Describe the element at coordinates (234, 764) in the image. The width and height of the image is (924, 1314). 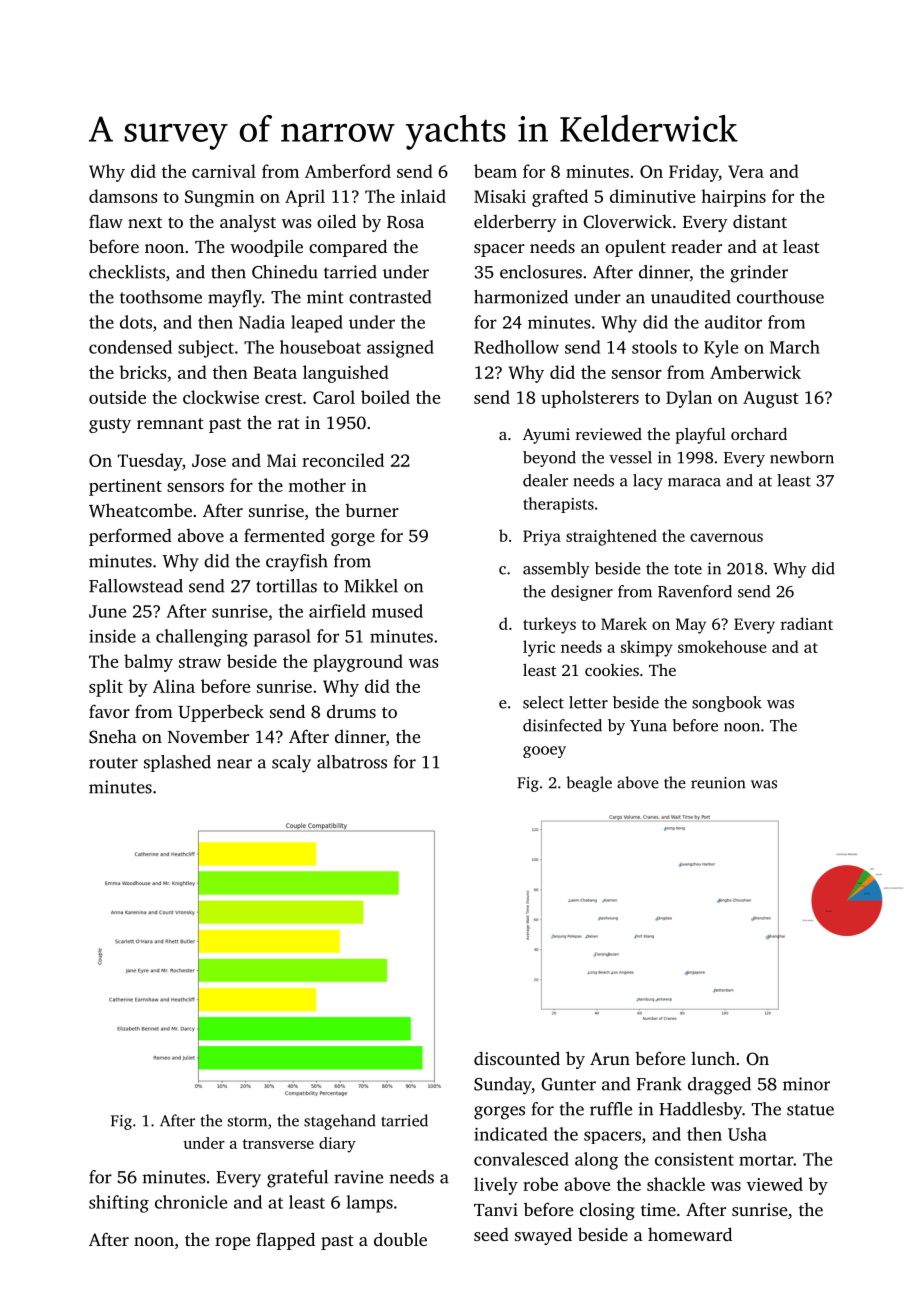
I see `near` at that location.
